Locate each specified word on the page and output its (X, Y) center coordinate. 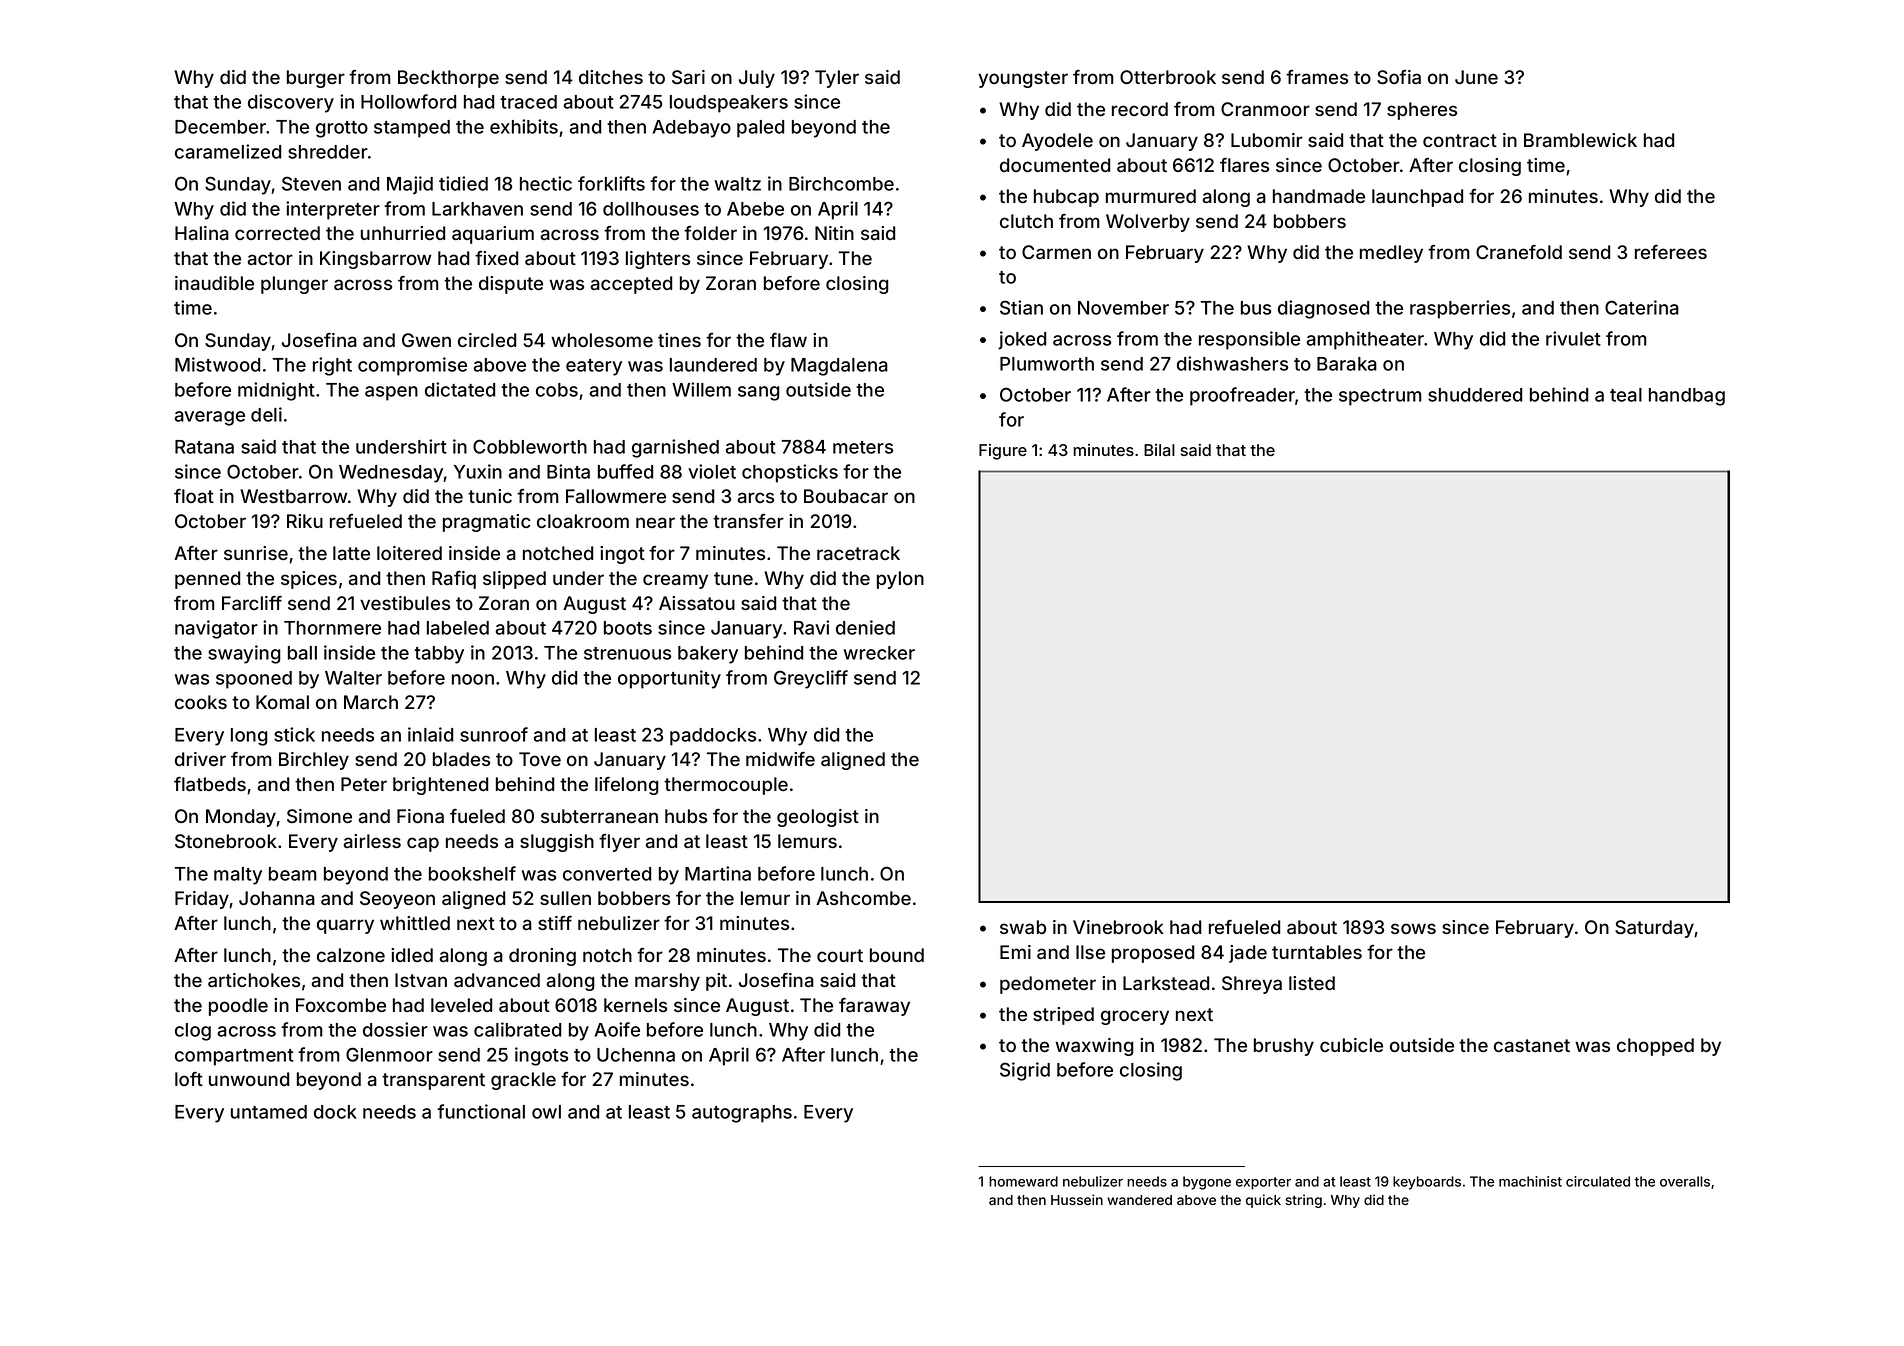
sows (1413, 928)
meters (863, 447)
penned (207, 580)
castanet (1532, 1045)
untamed (269, 1112)
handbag (1687, 397)
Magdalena (839, 367)
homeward (1023, 1181)
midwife (780, 759)
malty (238, 876)
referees (1671, 252)
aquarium (493, 235)
